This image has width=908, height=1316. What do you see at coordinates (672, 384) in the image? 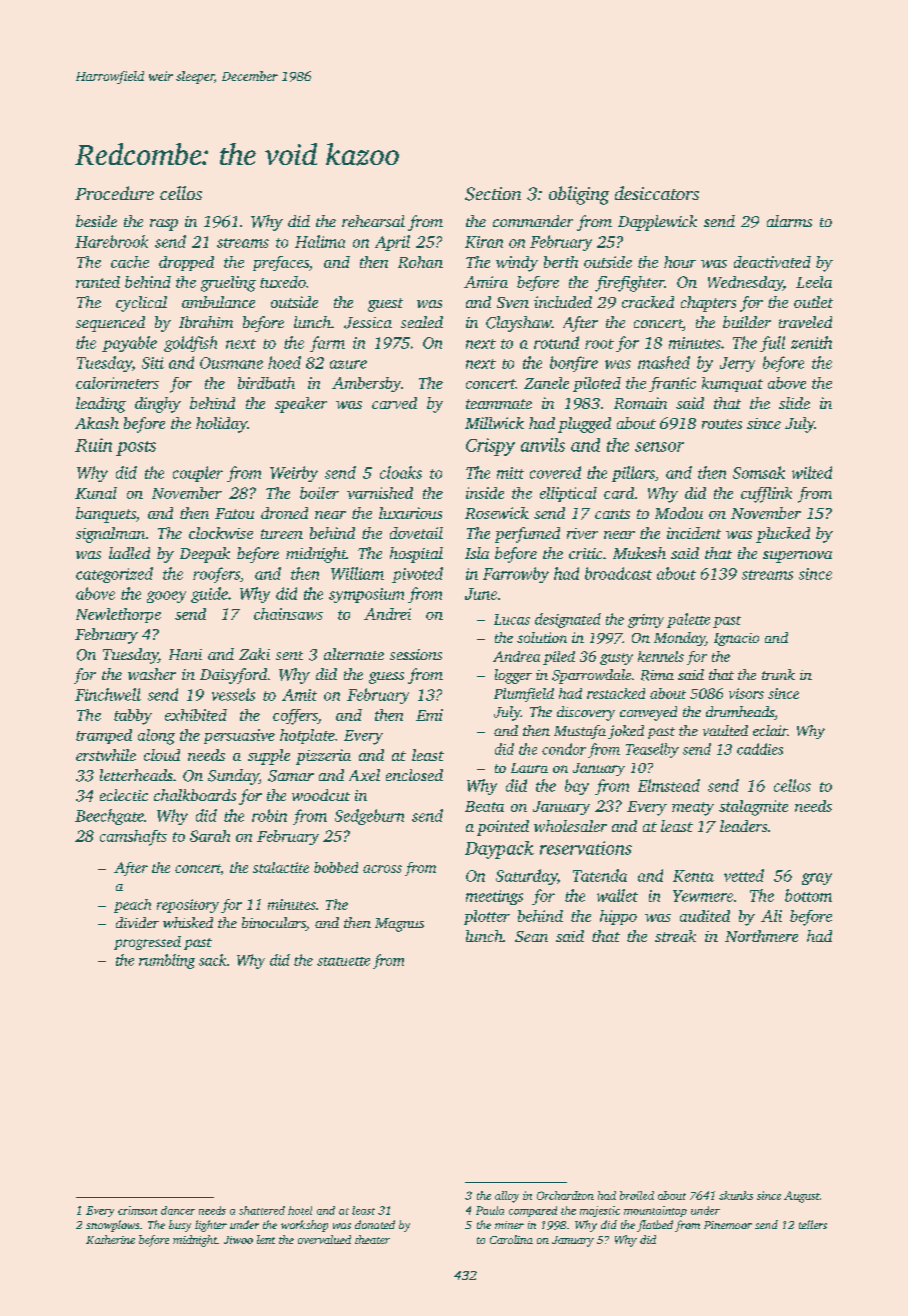
I see `frantic` at bounding box center [672, 384].
